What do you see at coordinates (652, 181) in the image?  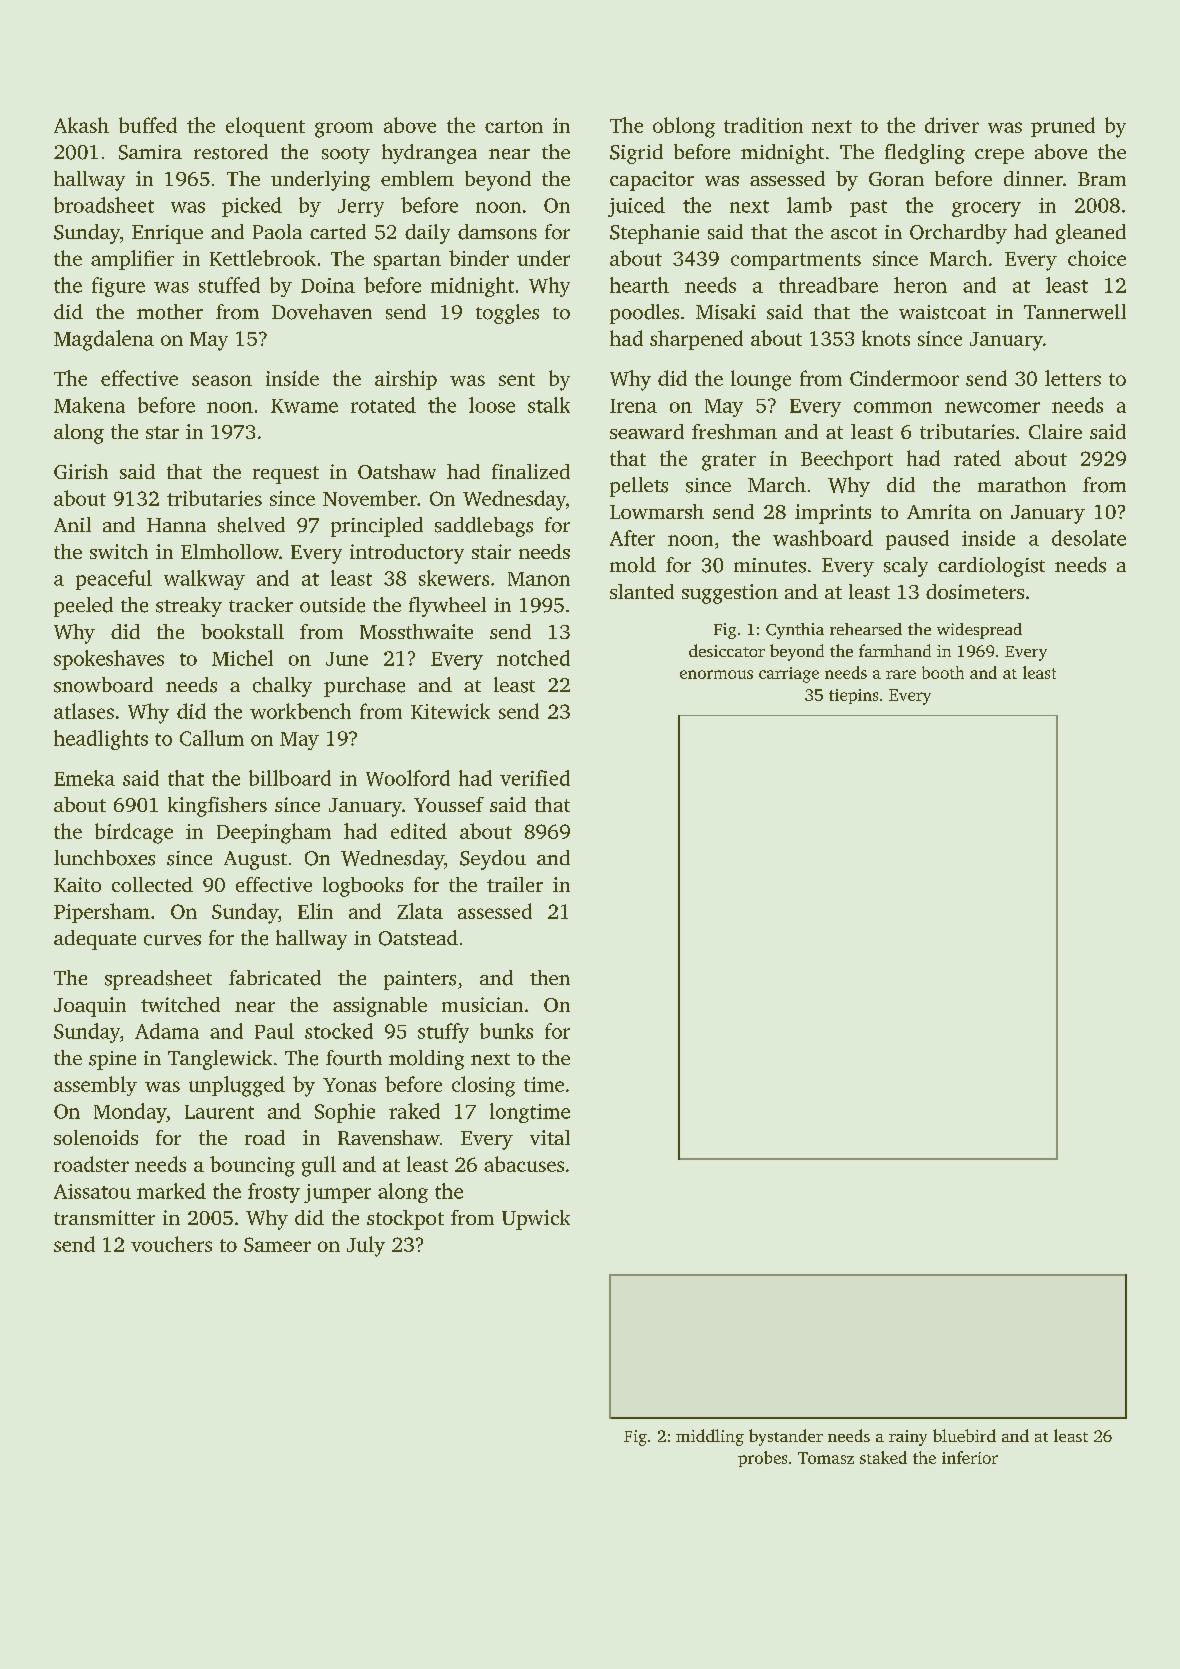 I see `capacitor` at bounding box center [652, 181].
